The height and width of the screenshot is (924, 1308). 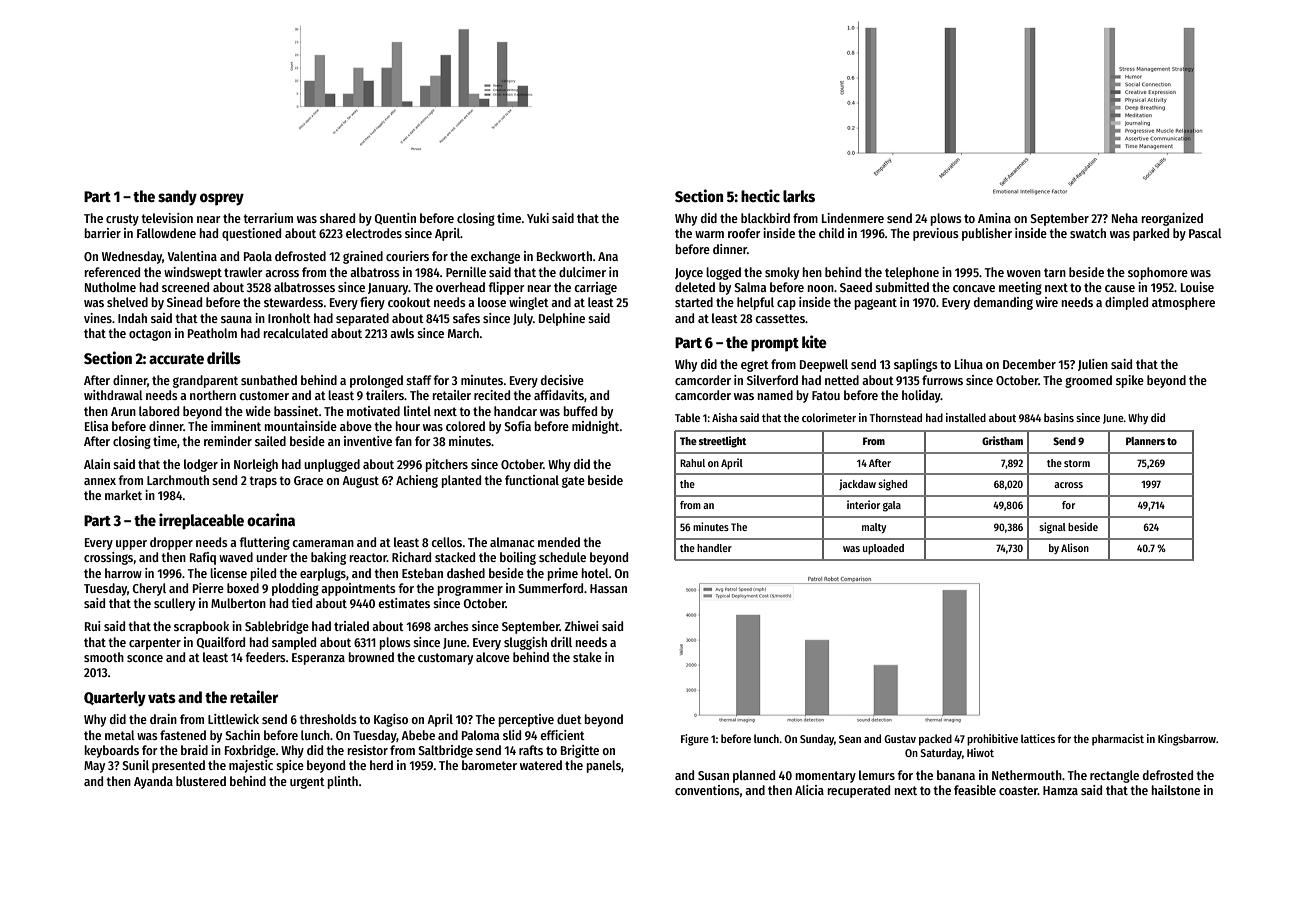 I want to click on lattices, so click(x=1038, y=738).
